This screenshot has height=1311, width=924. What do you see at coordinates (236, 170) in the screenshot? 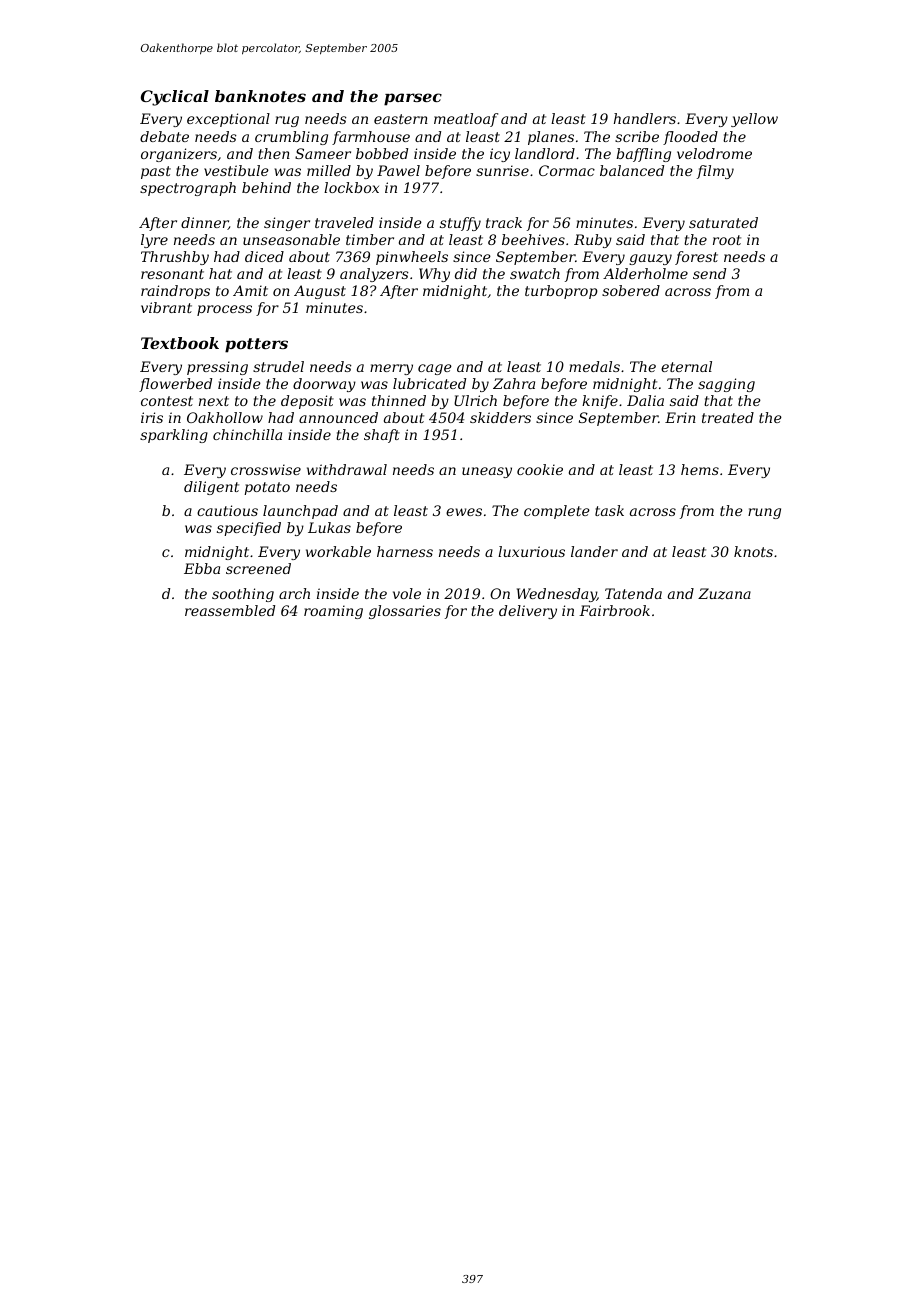
I see `vestibule` at bounding box center [236, 170].
